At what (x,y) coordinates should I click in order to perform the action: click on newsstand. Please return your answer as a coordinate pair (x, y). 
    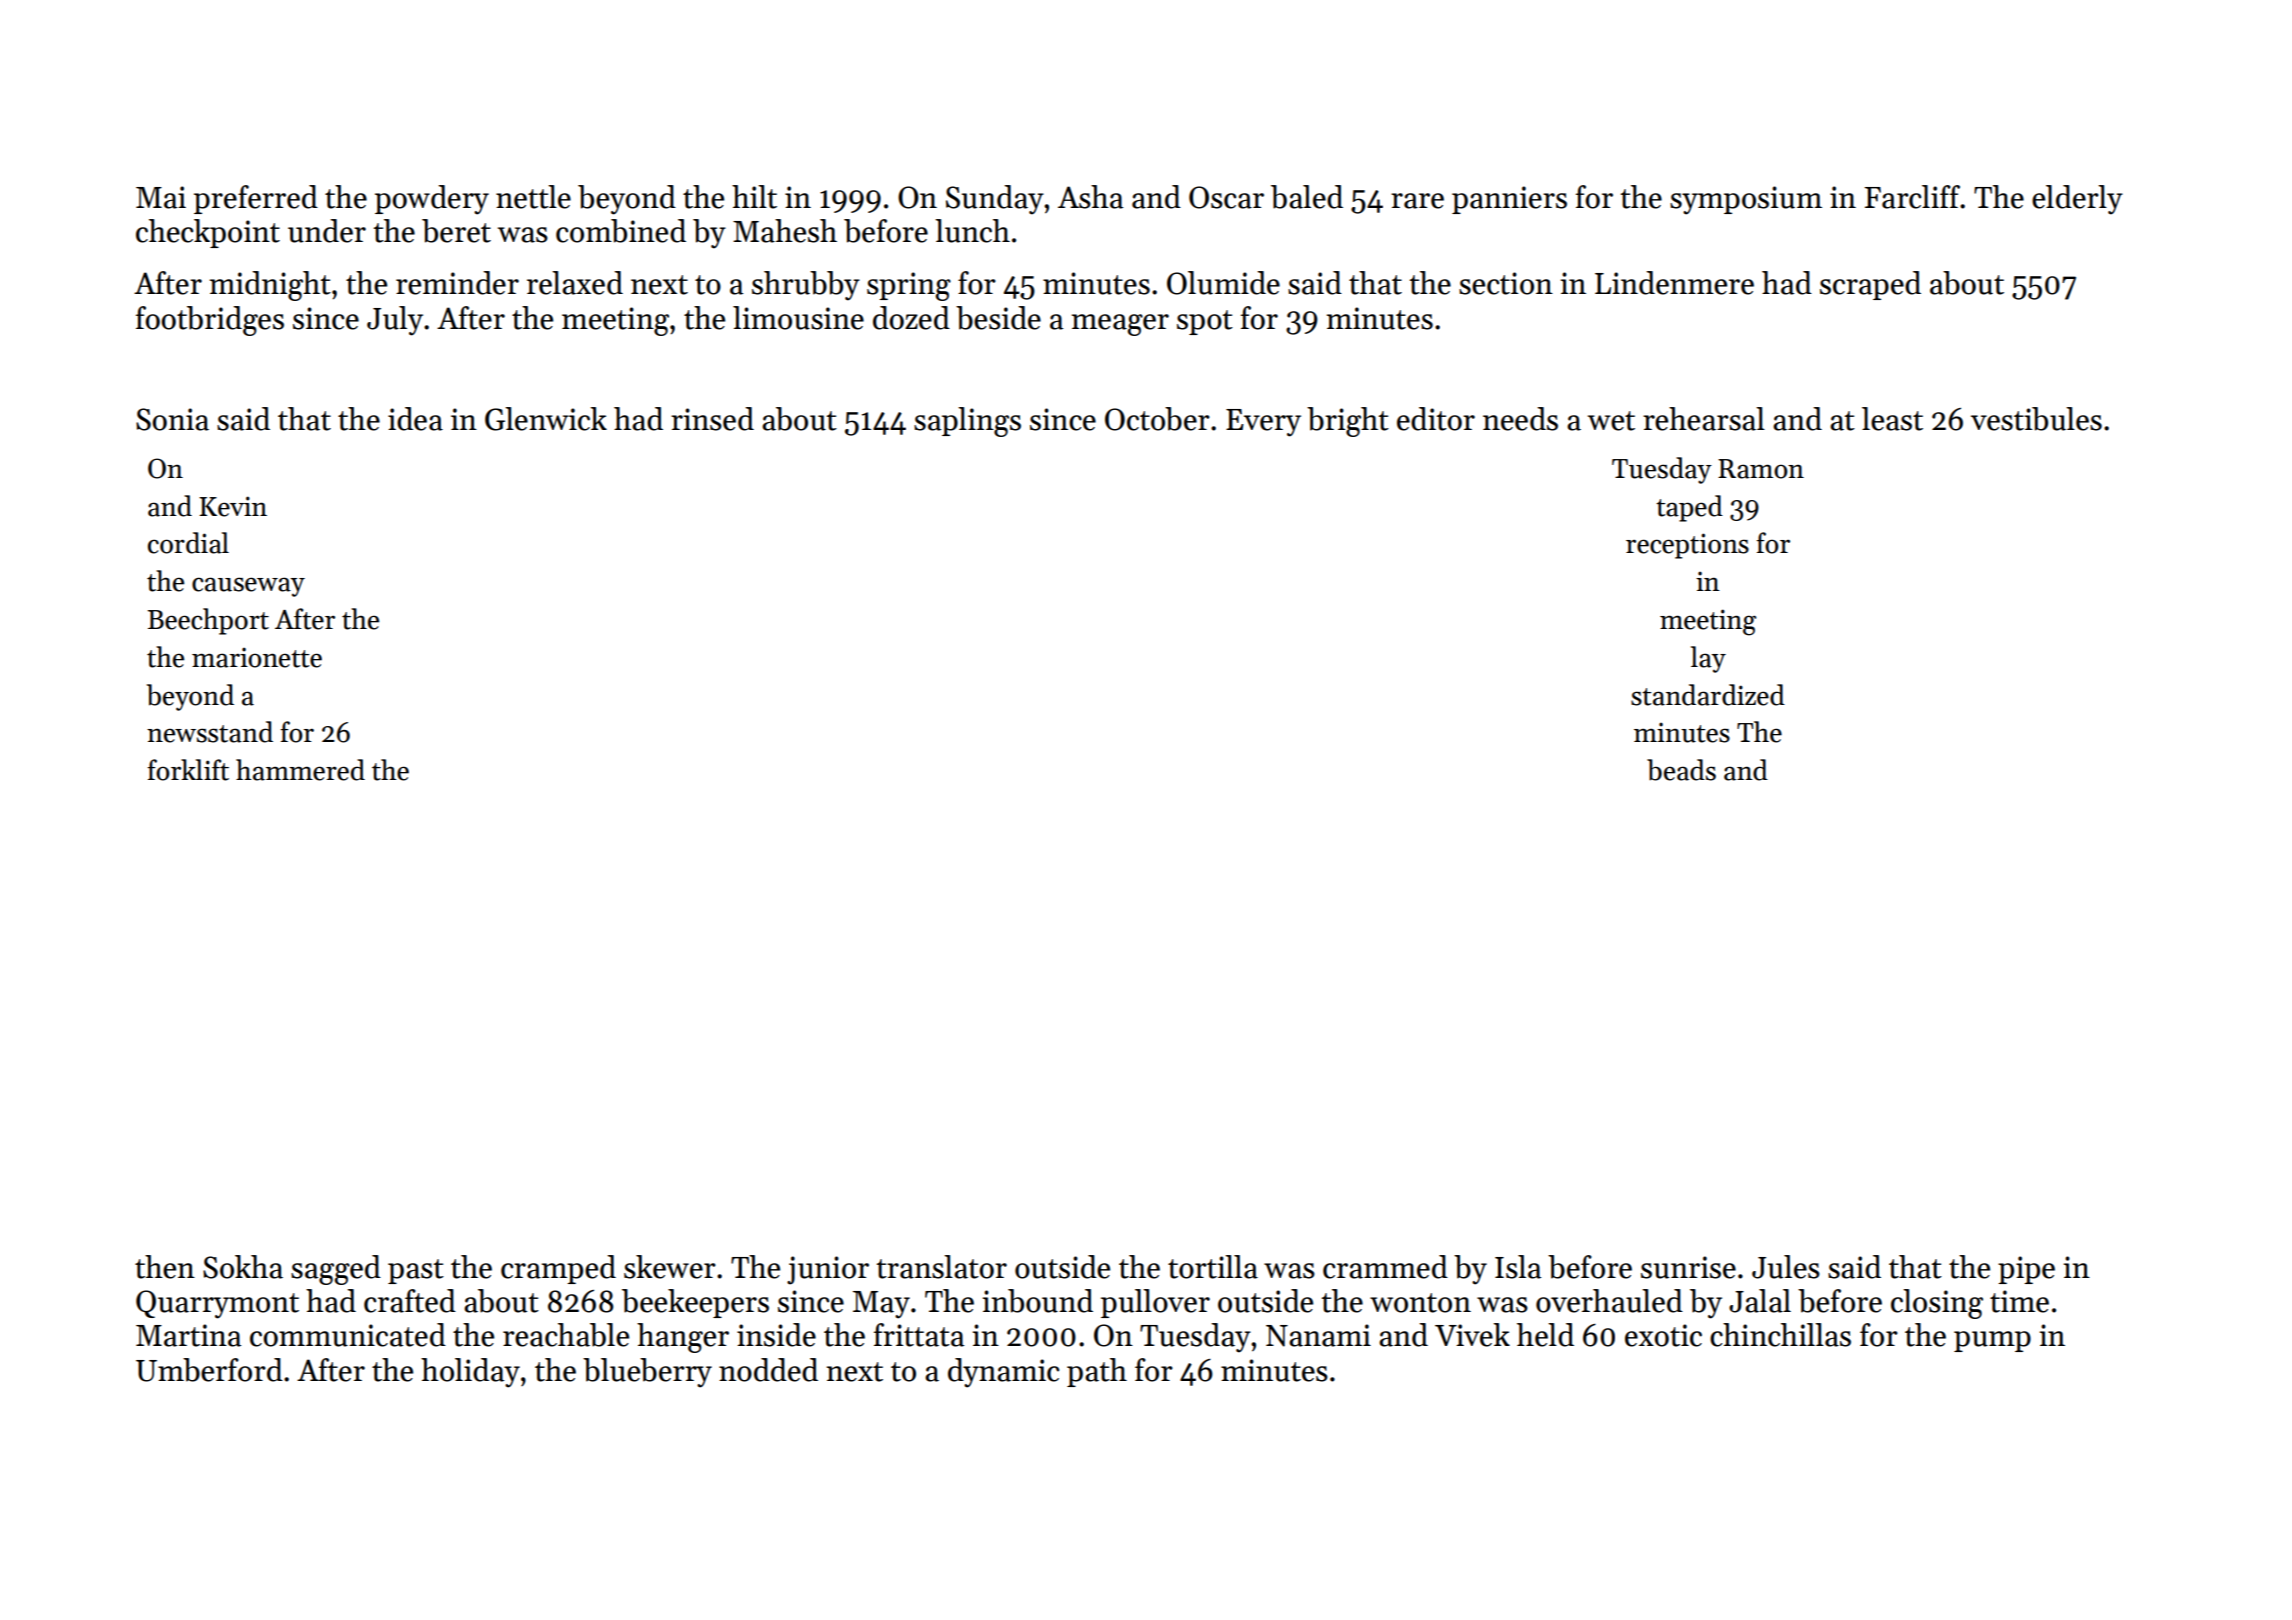
    Looking at the image, I should click on (210, 732).
